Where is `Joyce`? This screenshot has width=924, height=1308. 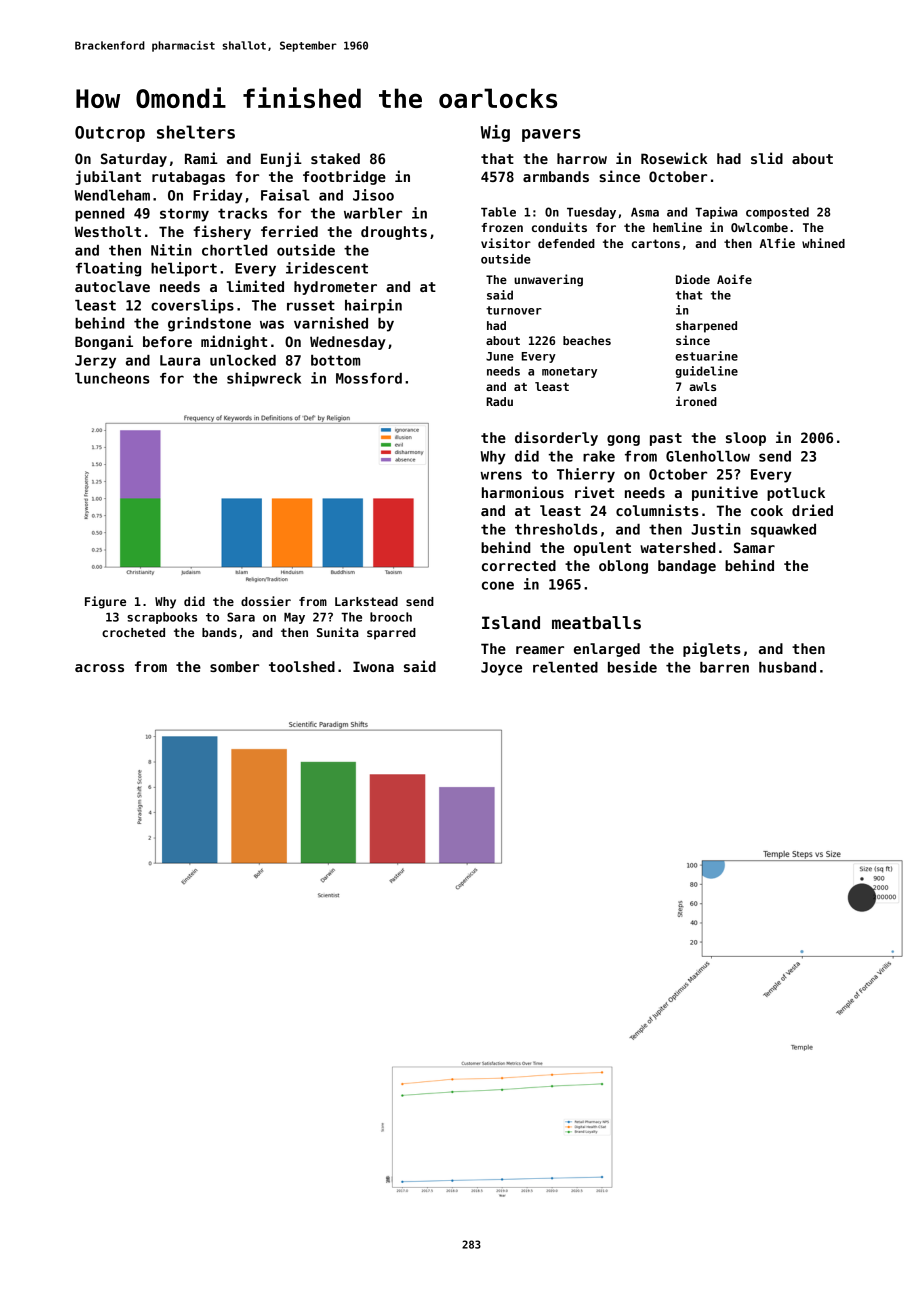 Joyce is located at coordinates (501, 669).
